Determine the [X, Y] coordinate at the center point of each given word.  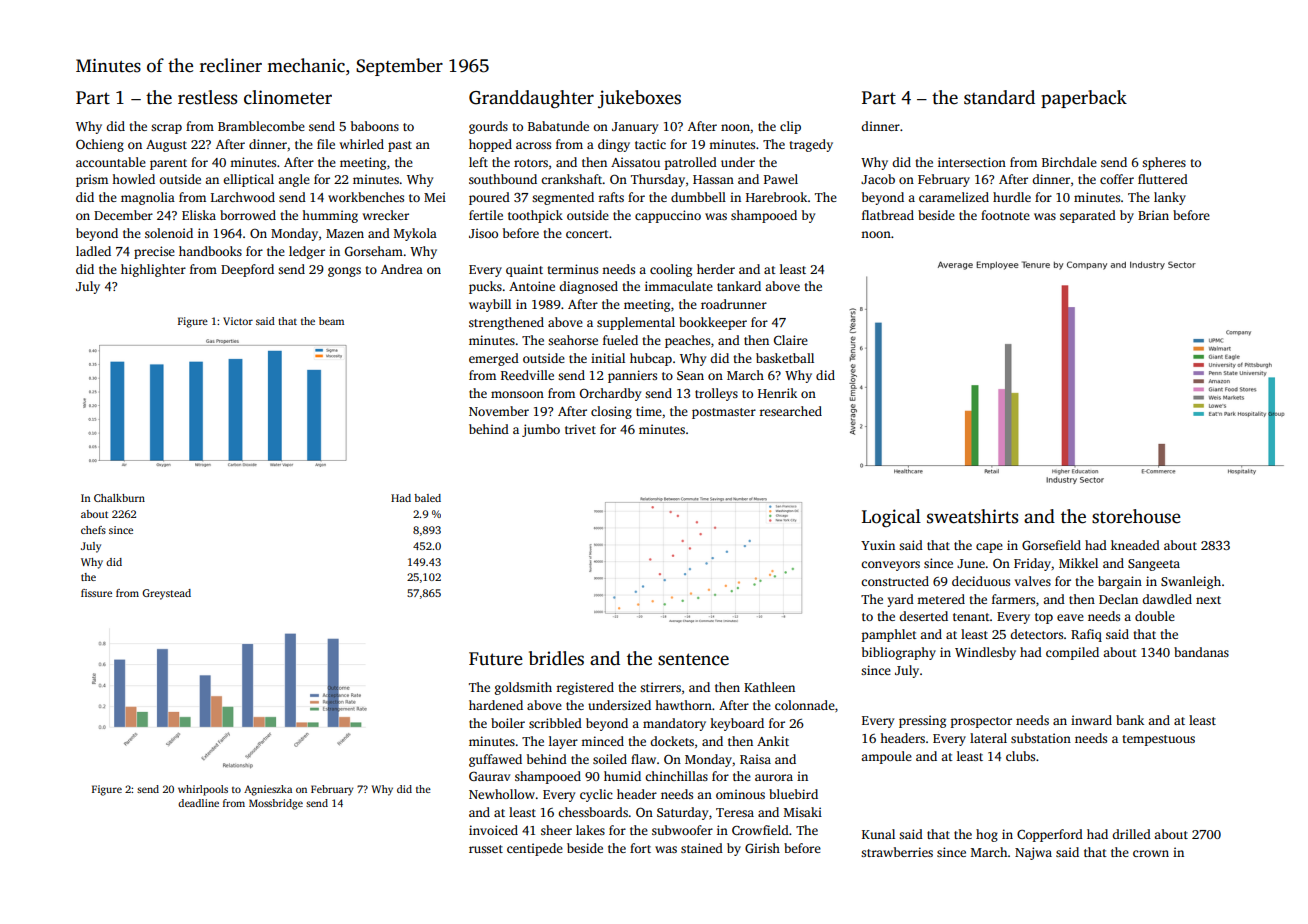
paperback [1084, 99]
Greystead [166, 594]
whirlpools [203, 790]
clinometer [288, 97]
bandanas [1201, 652]
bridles [556, 658]
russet [486, 849]
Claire [791, 340]
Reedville [527, 375]
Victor [238, 321]
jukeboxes [639, 99]
